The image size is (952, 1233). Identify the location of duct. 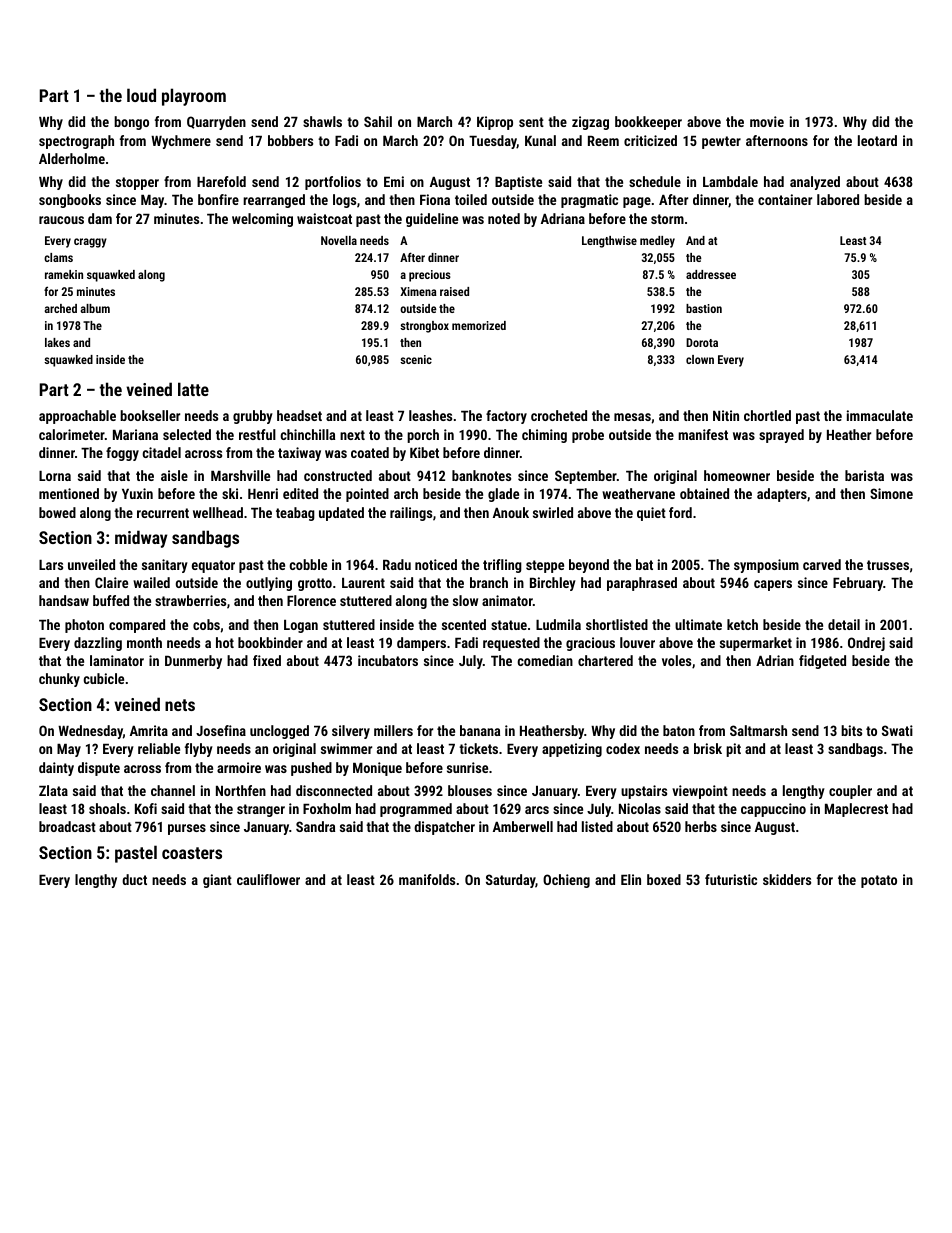
(134, 879).
